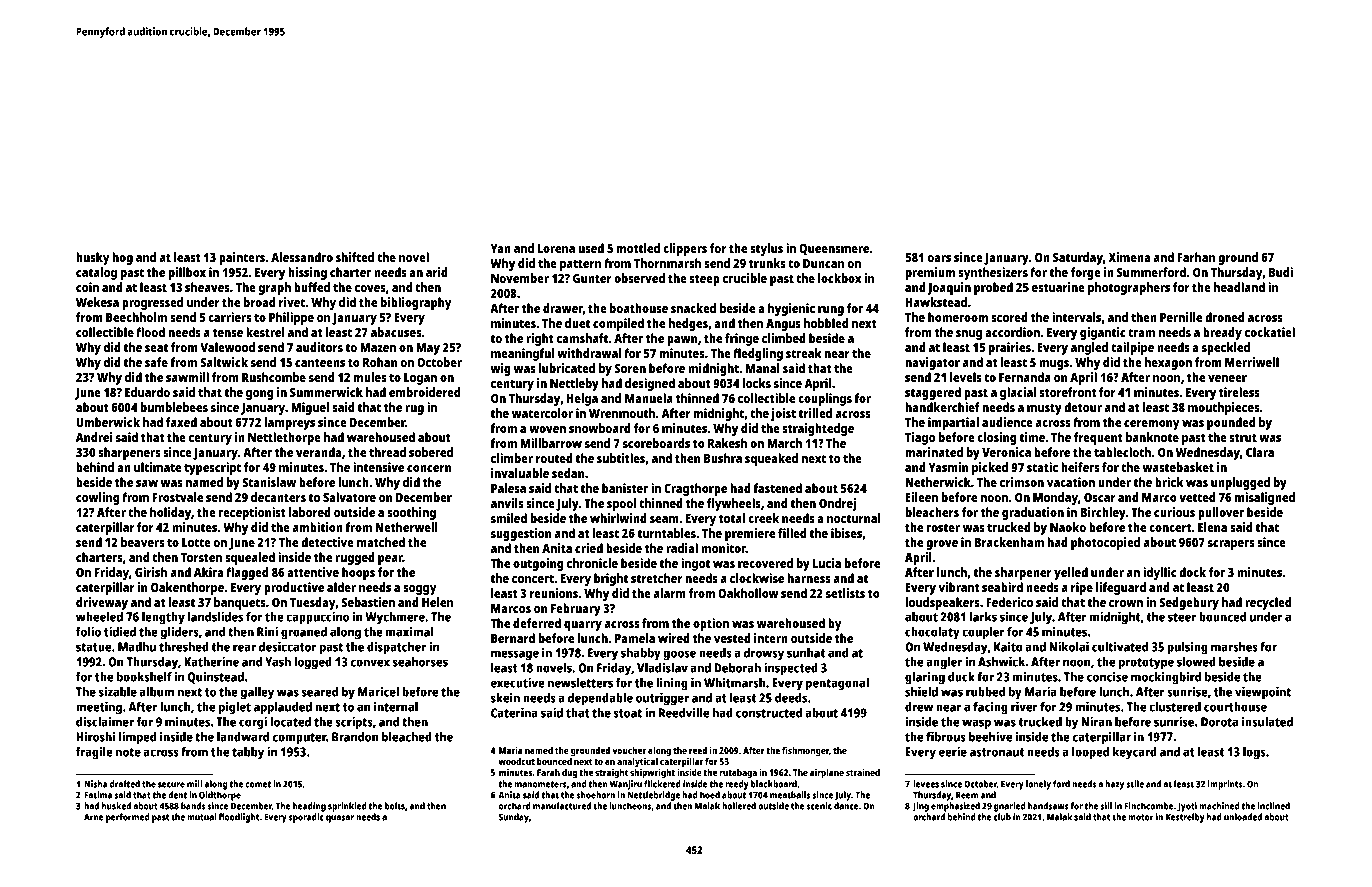 Image resolution: width=1372 pixels, height=887 pixels. What do you see at coordinates (1032, 437) in the page?
I see `time` at bounding box center [1032, 437].
